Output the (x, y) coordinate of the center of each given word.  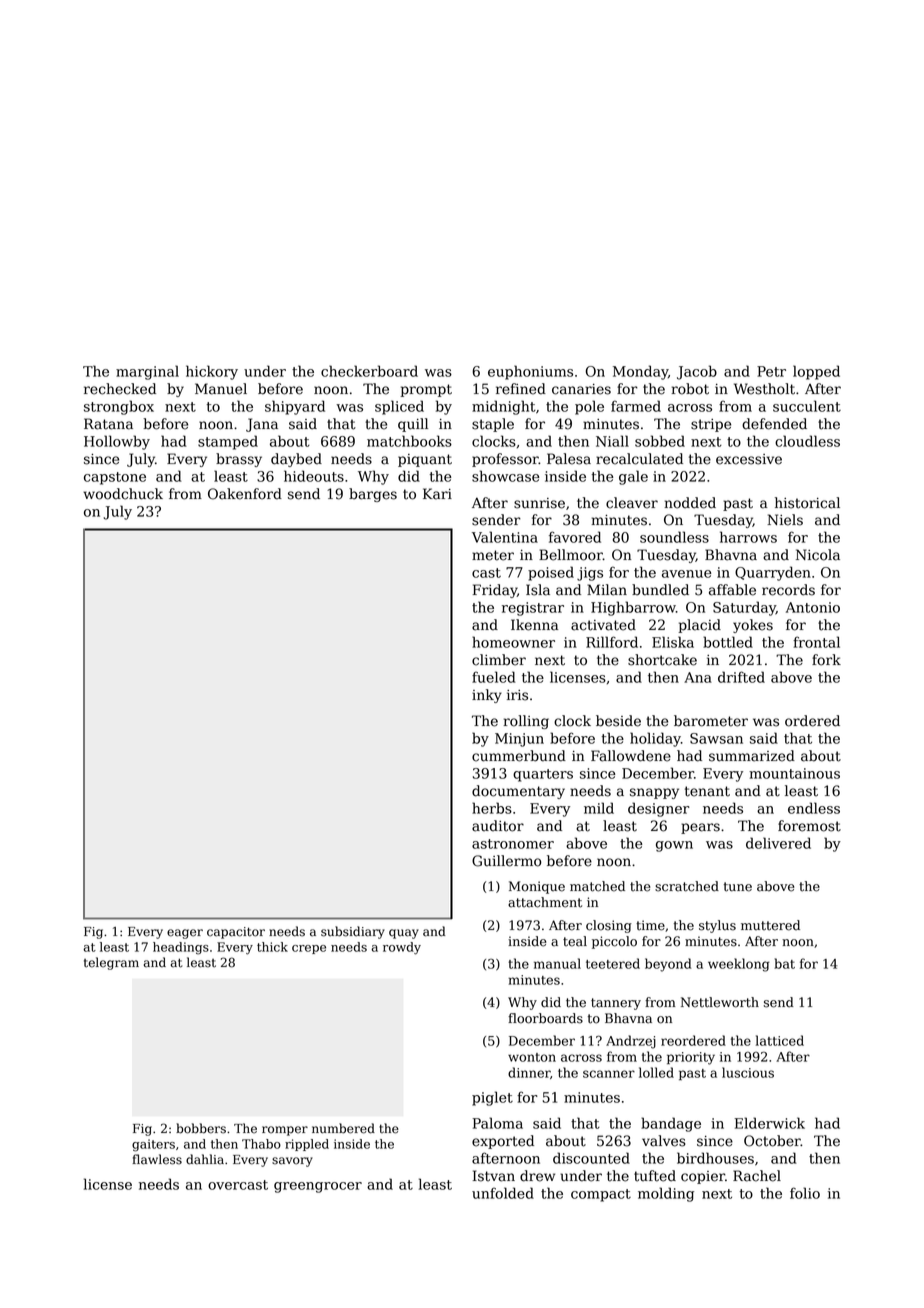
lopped (816, 372)
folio (805, 1193)
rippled (307, 1145)
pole (589, 407)
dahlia (205, 1159)
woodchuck (123, 494)
